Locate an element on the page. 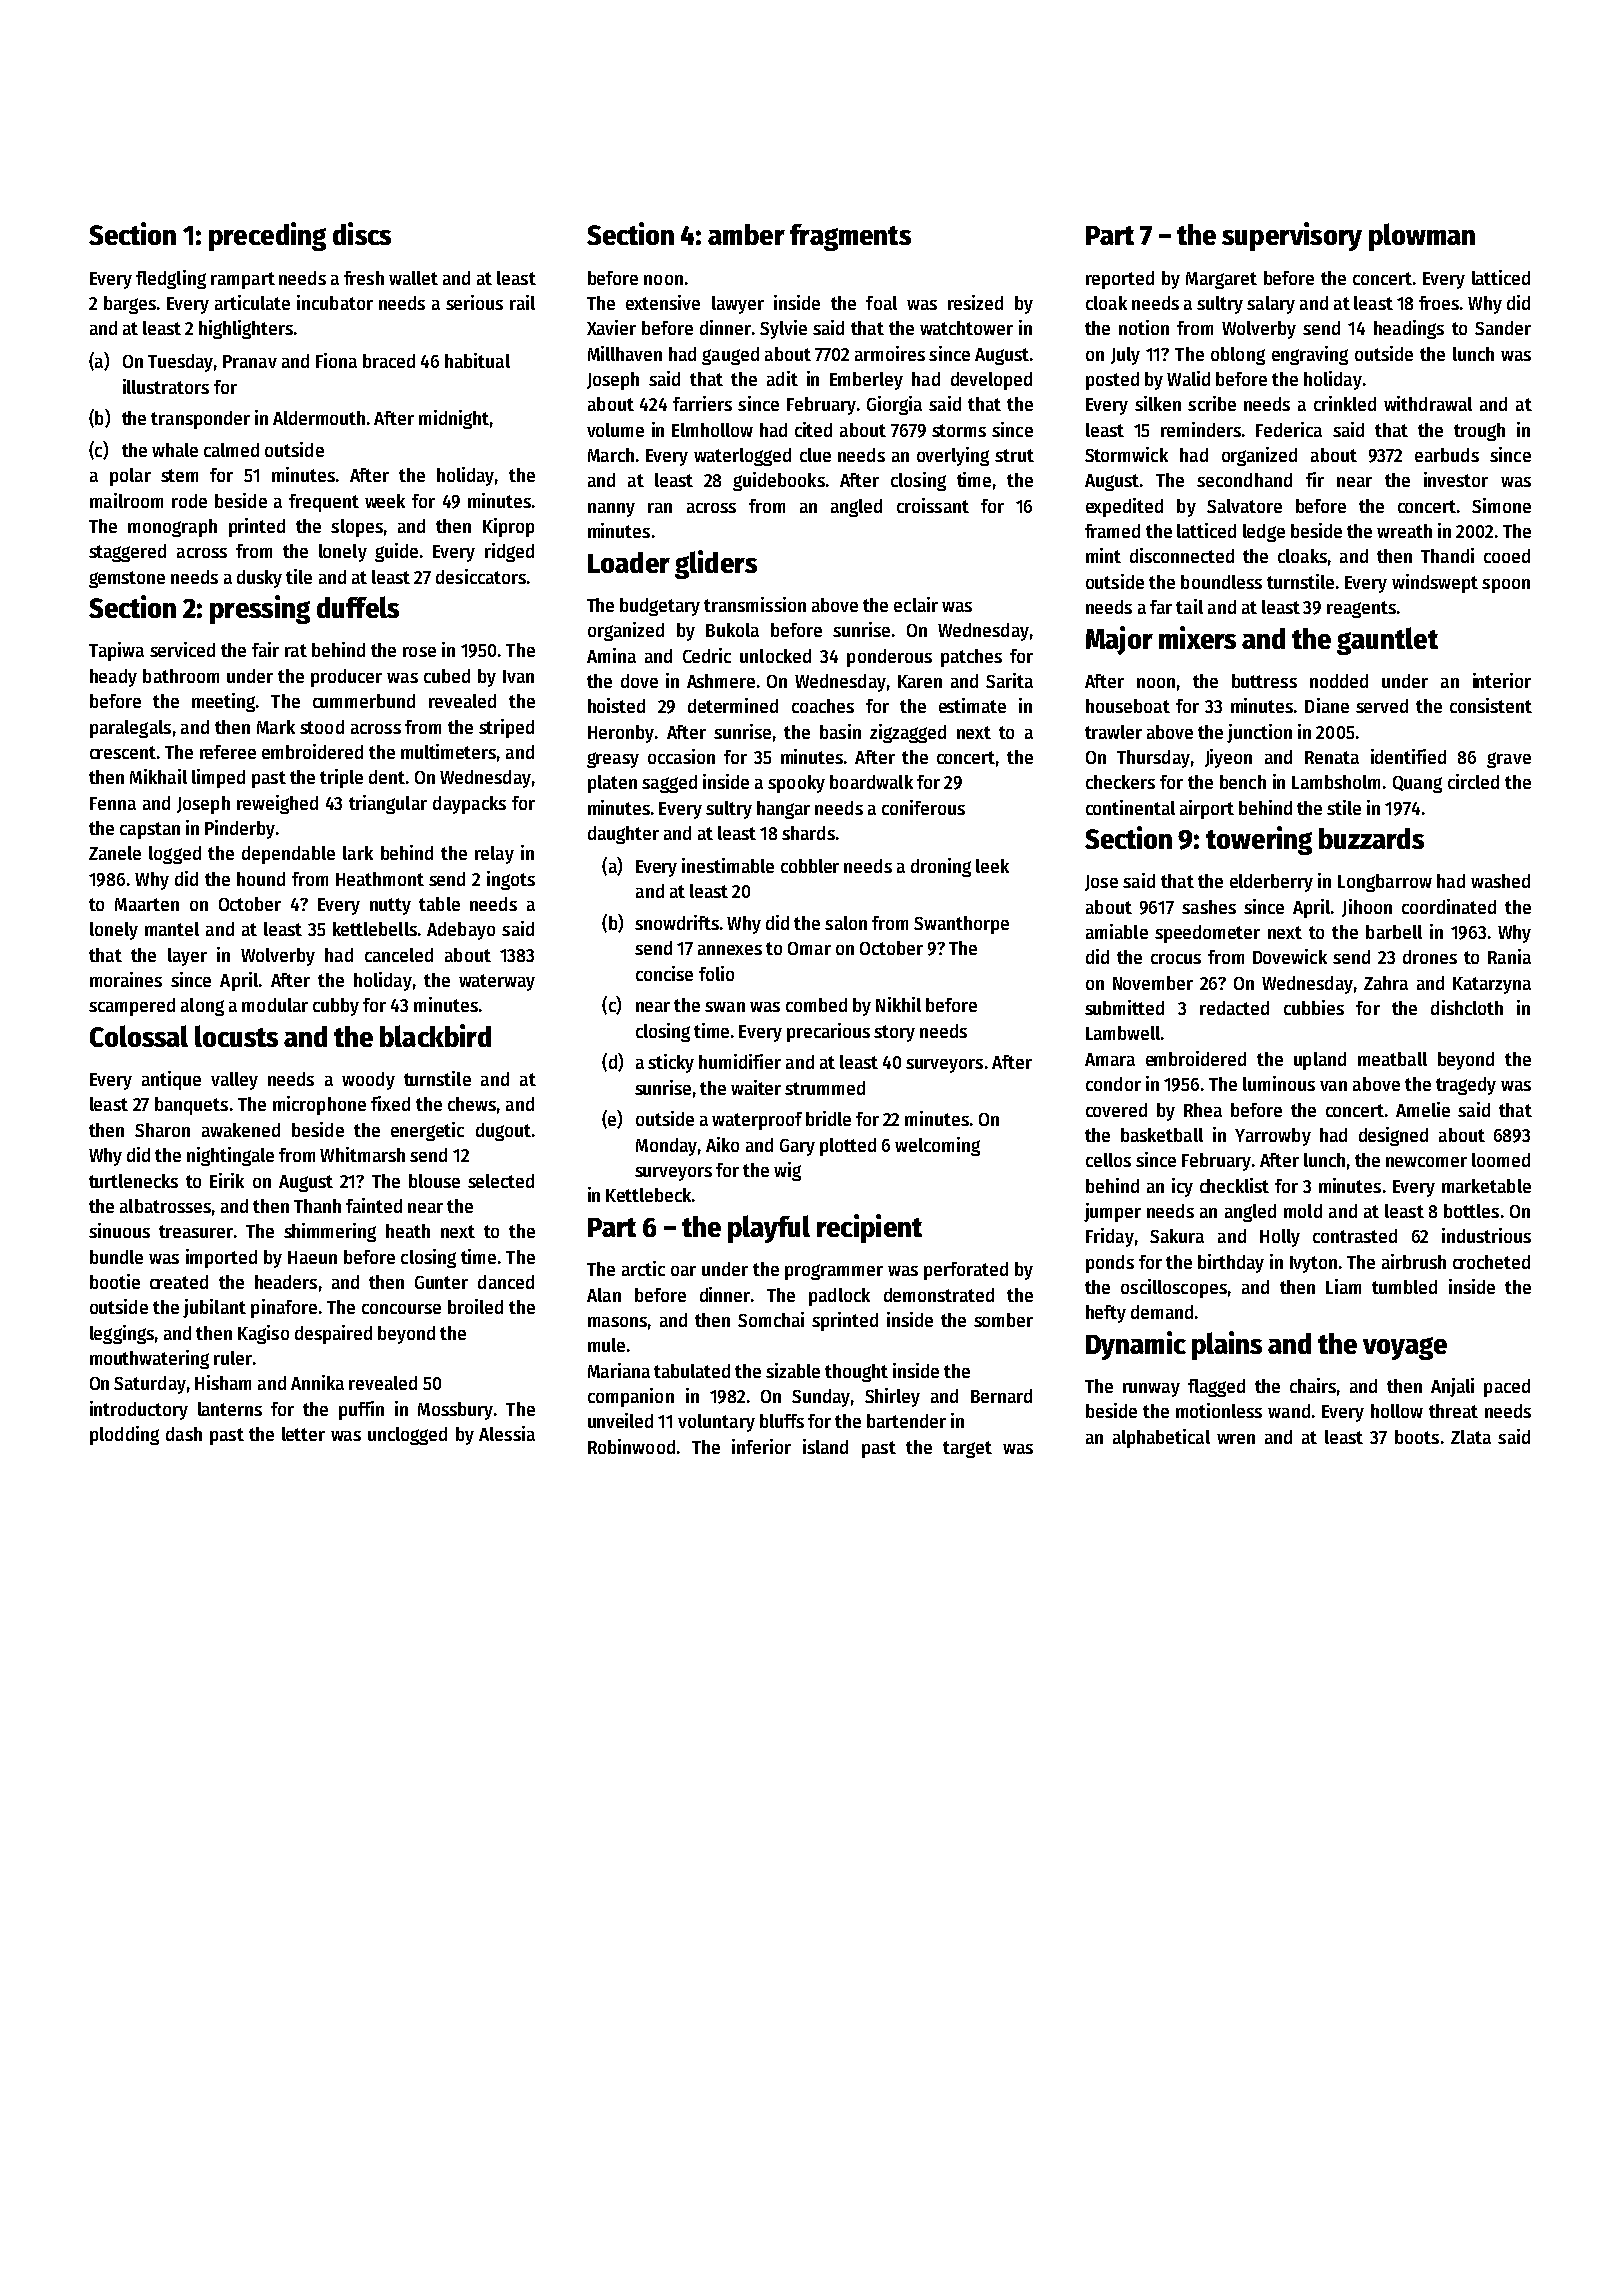  rose is located at coordinates (419, 652).
